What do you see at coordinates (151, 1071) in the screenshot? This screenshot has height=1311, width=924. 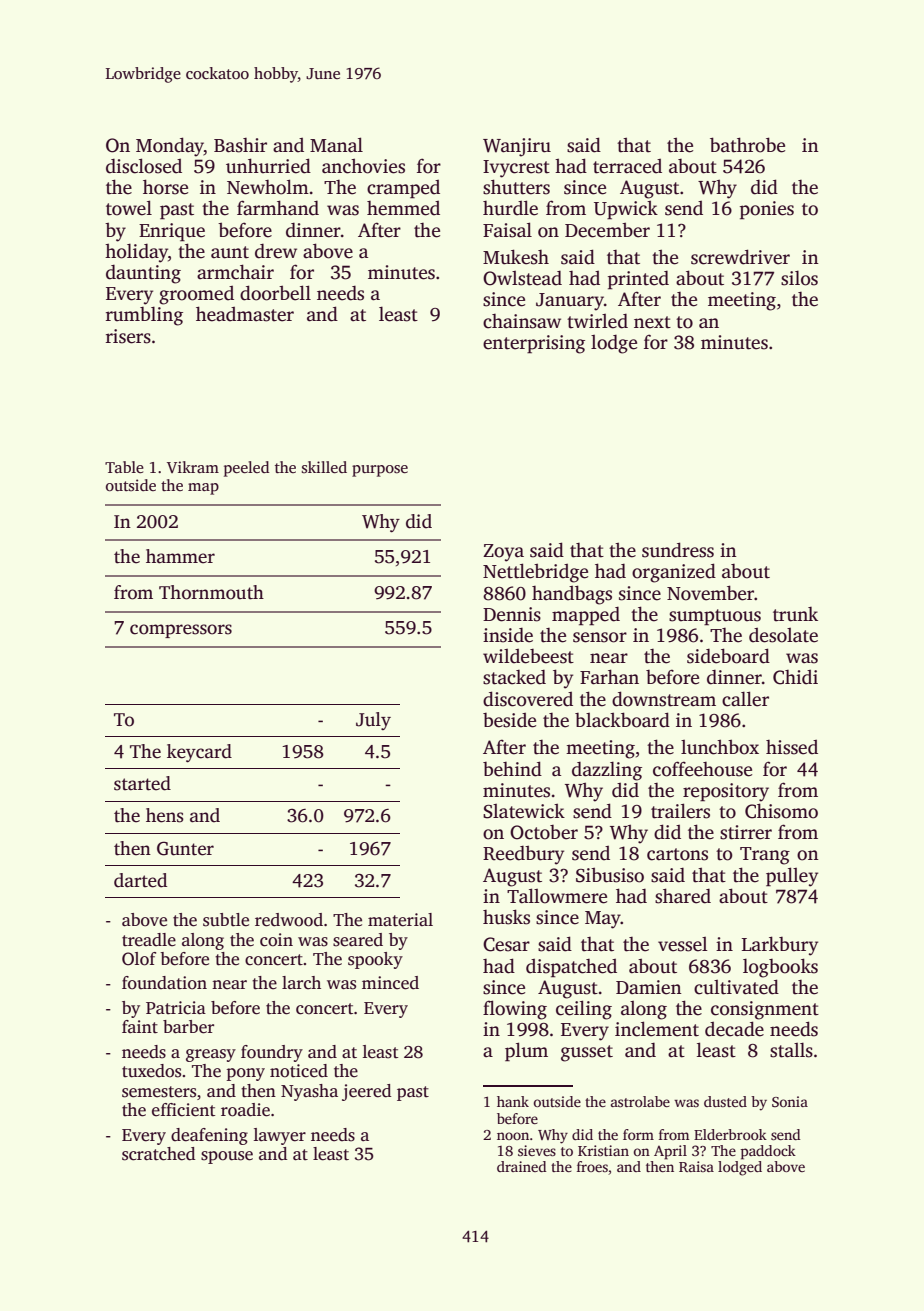 I see `tuxedos` at bounding box center [151, 1071].
